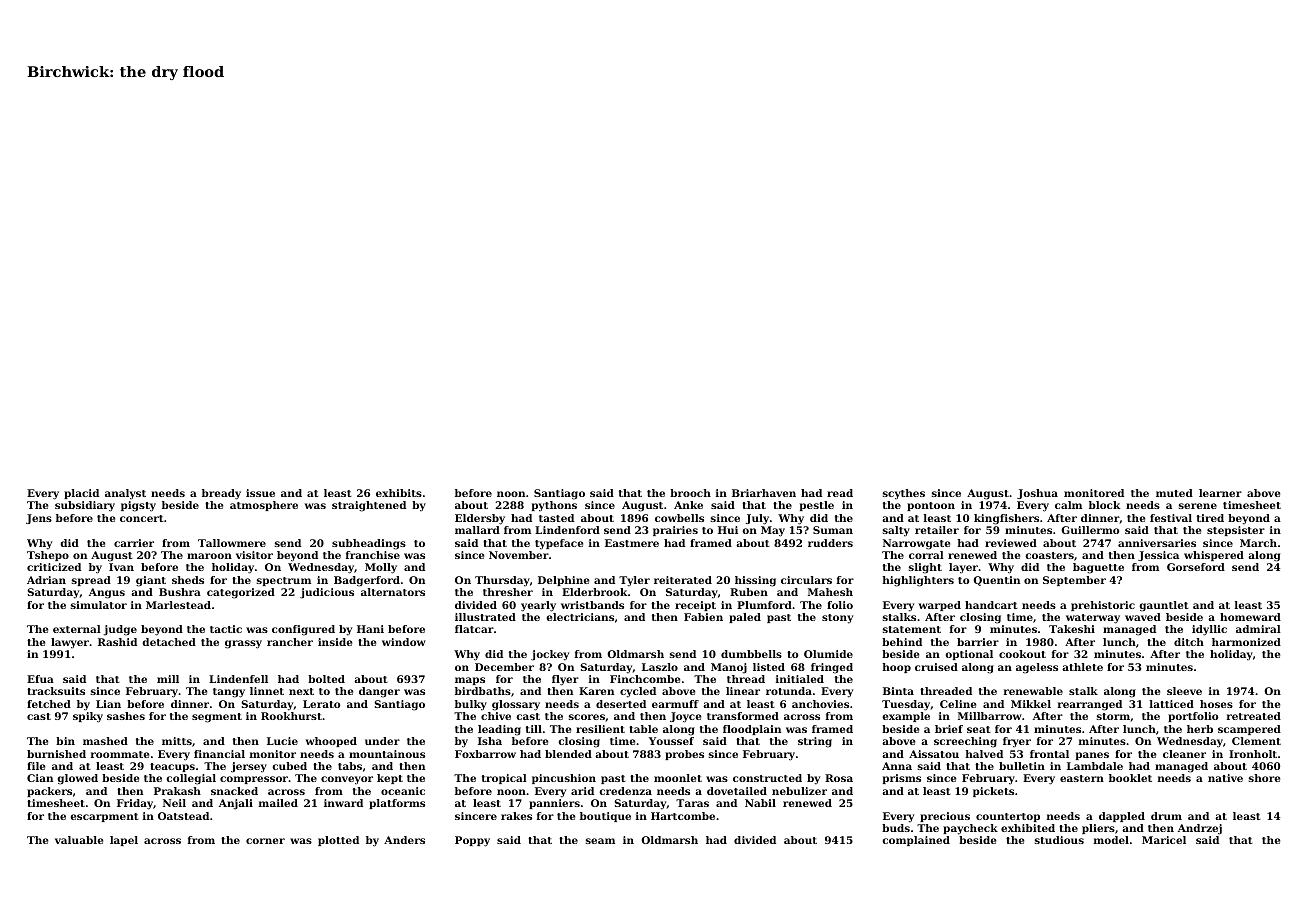  Describe the element at coordinates (209, 556) in the page. I see `maroon` at that location.
